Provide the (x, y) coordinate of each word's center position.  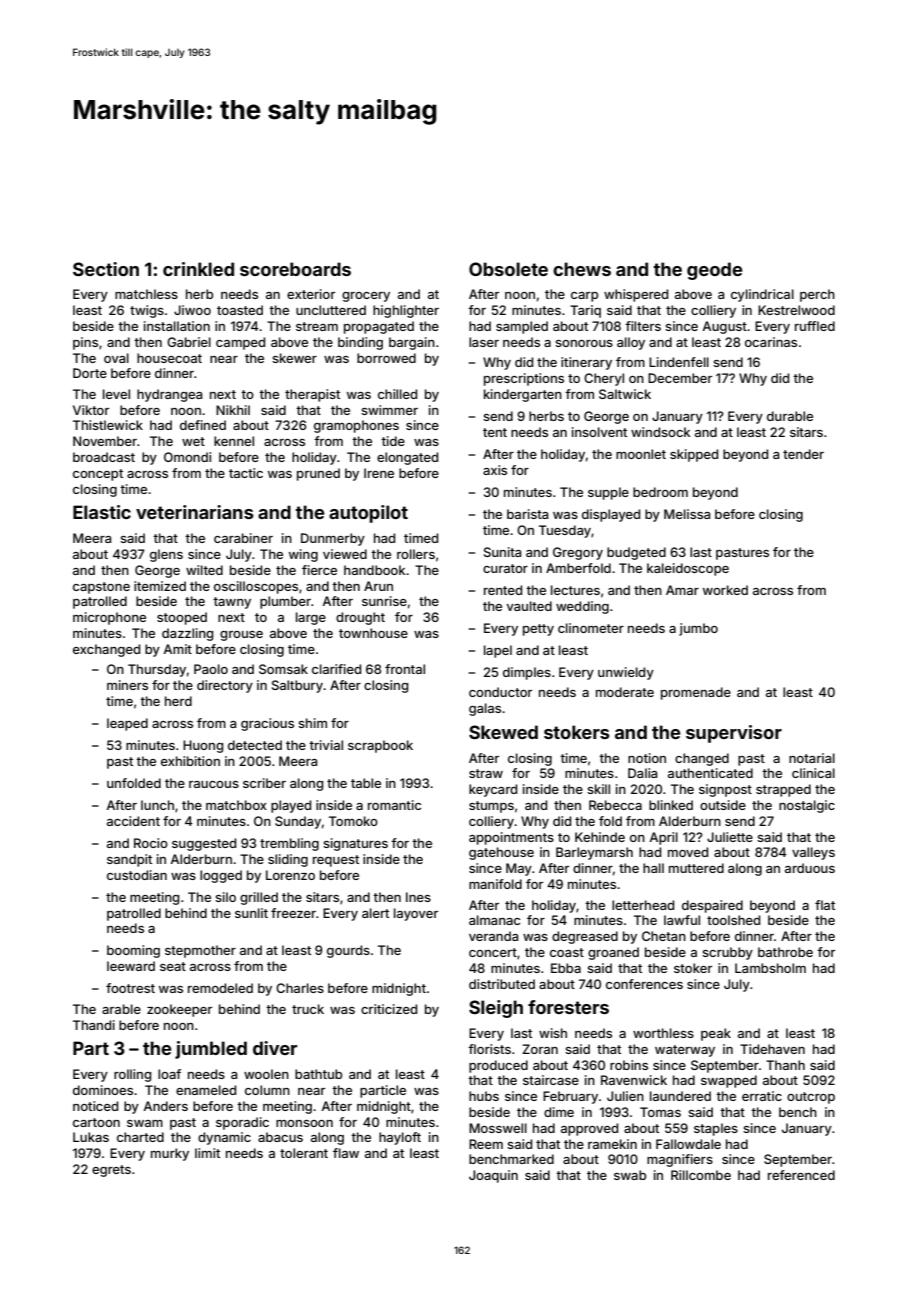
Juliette (730, 837)
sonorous (584, 343)
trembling (289, 844)
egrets (111, 1171)
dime (559, 1112)
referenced (801, 1175)
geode (715, 271)
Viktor (91, 410)
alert (375, 913)
